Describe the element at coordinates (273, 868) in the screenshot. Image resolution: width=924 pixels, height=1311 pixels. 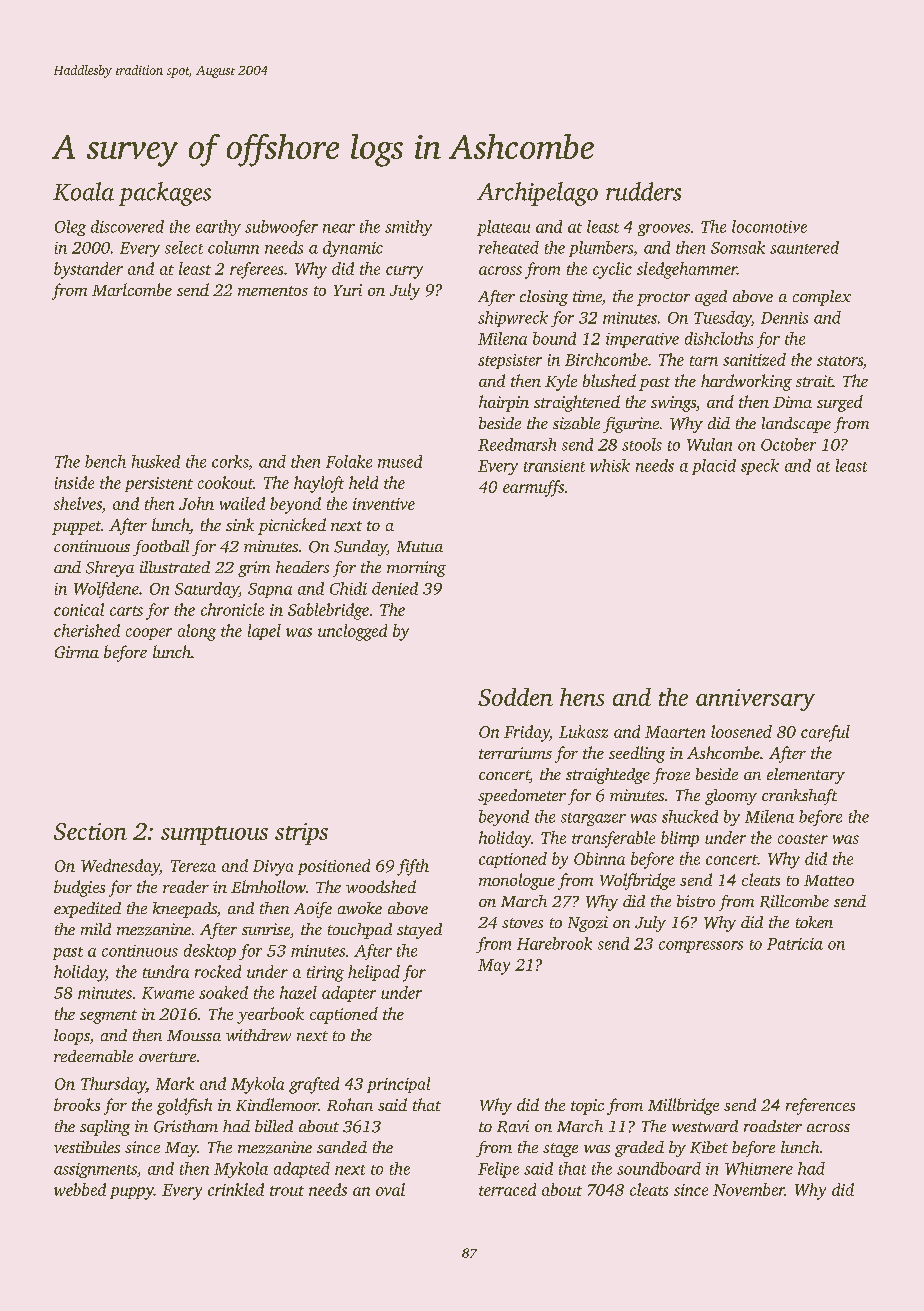
I see `Divya` at that location.
